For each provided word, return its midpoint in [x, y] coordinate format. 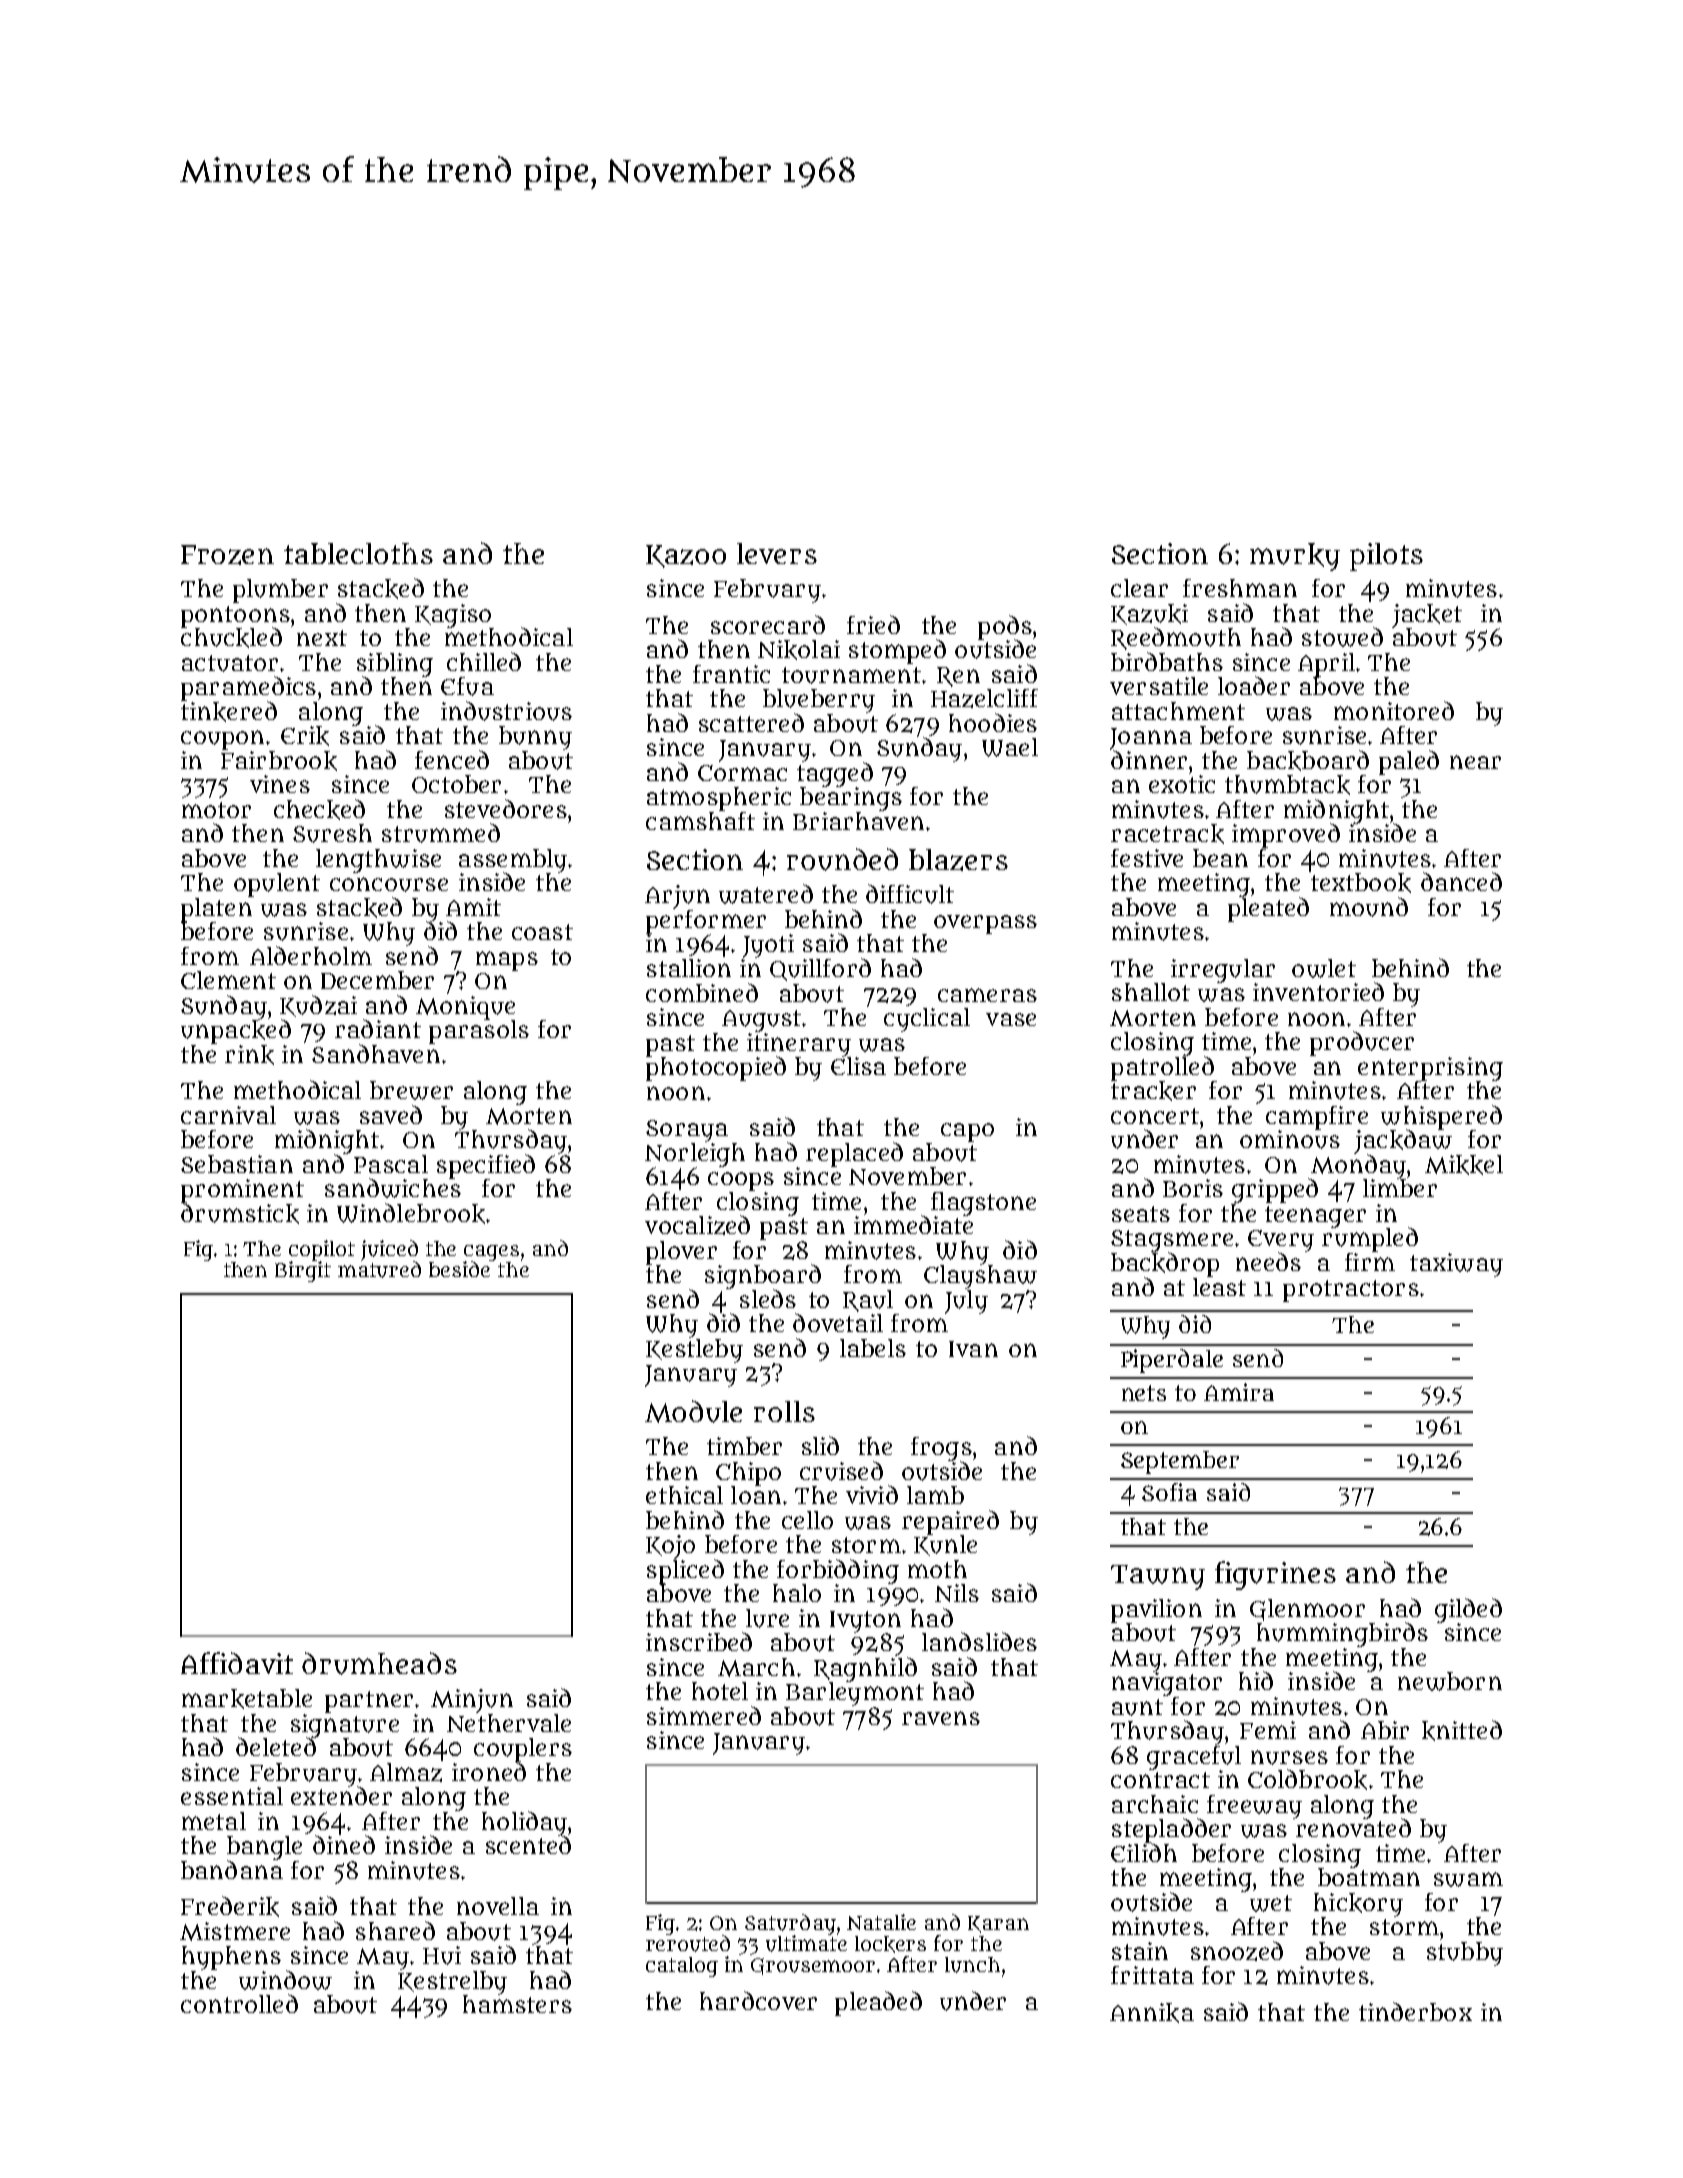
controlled [239, 2003]
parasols [479, 1032]
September [1180, 1462]
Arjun [677, 897]
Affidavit [237, 1663]
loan [756, 1495]
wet [1271, 1903]
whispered [1441, 1117]
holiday [524, 1823]
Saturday [790, 1924]
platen [216, 909]
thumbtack [1287, 785]
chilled [484, 661]
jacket [1427, 616]
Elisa [858, 1066]
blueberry [819, 701]
